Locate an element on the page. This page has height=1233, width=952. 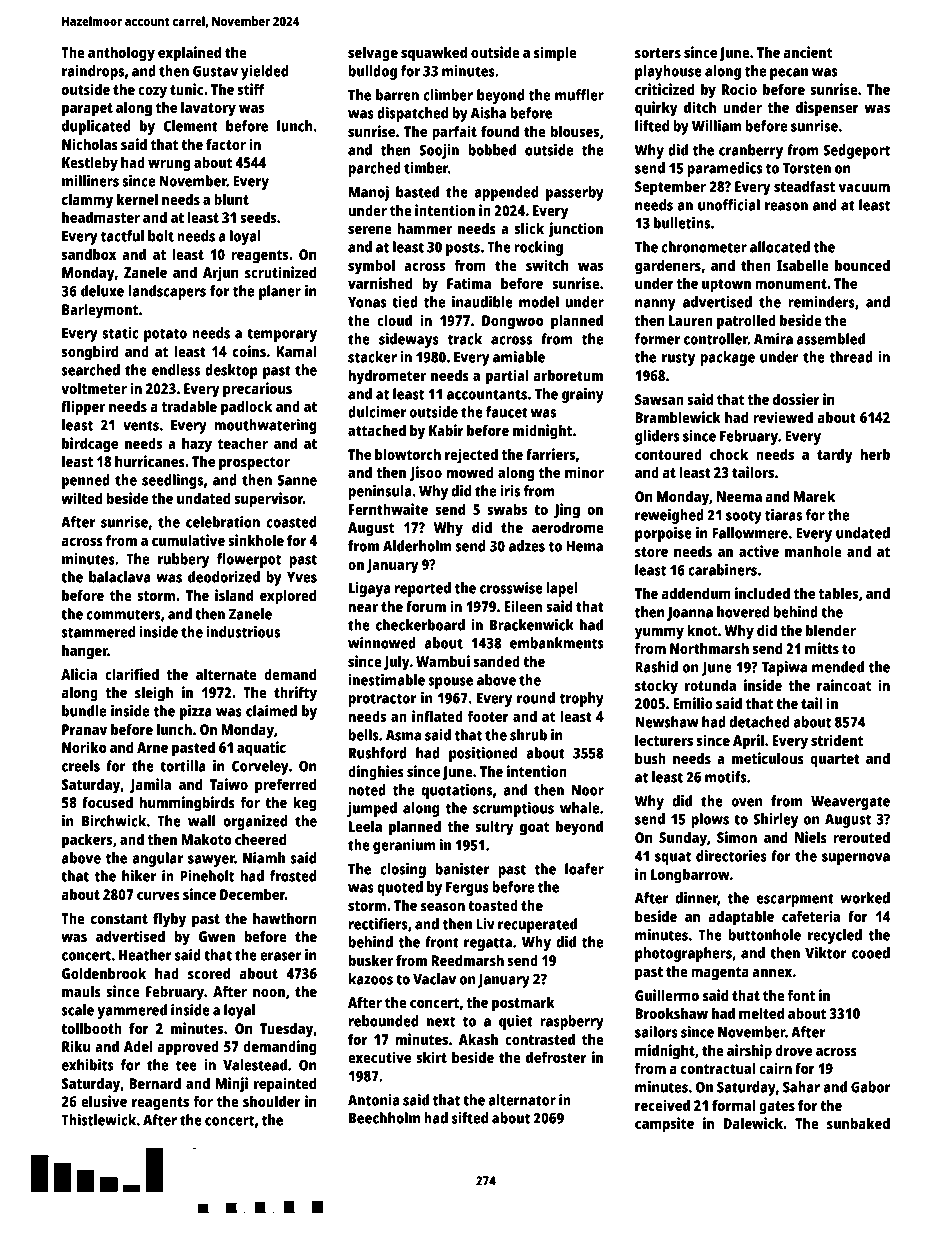
muffler is located at coordinates (579, 95).
